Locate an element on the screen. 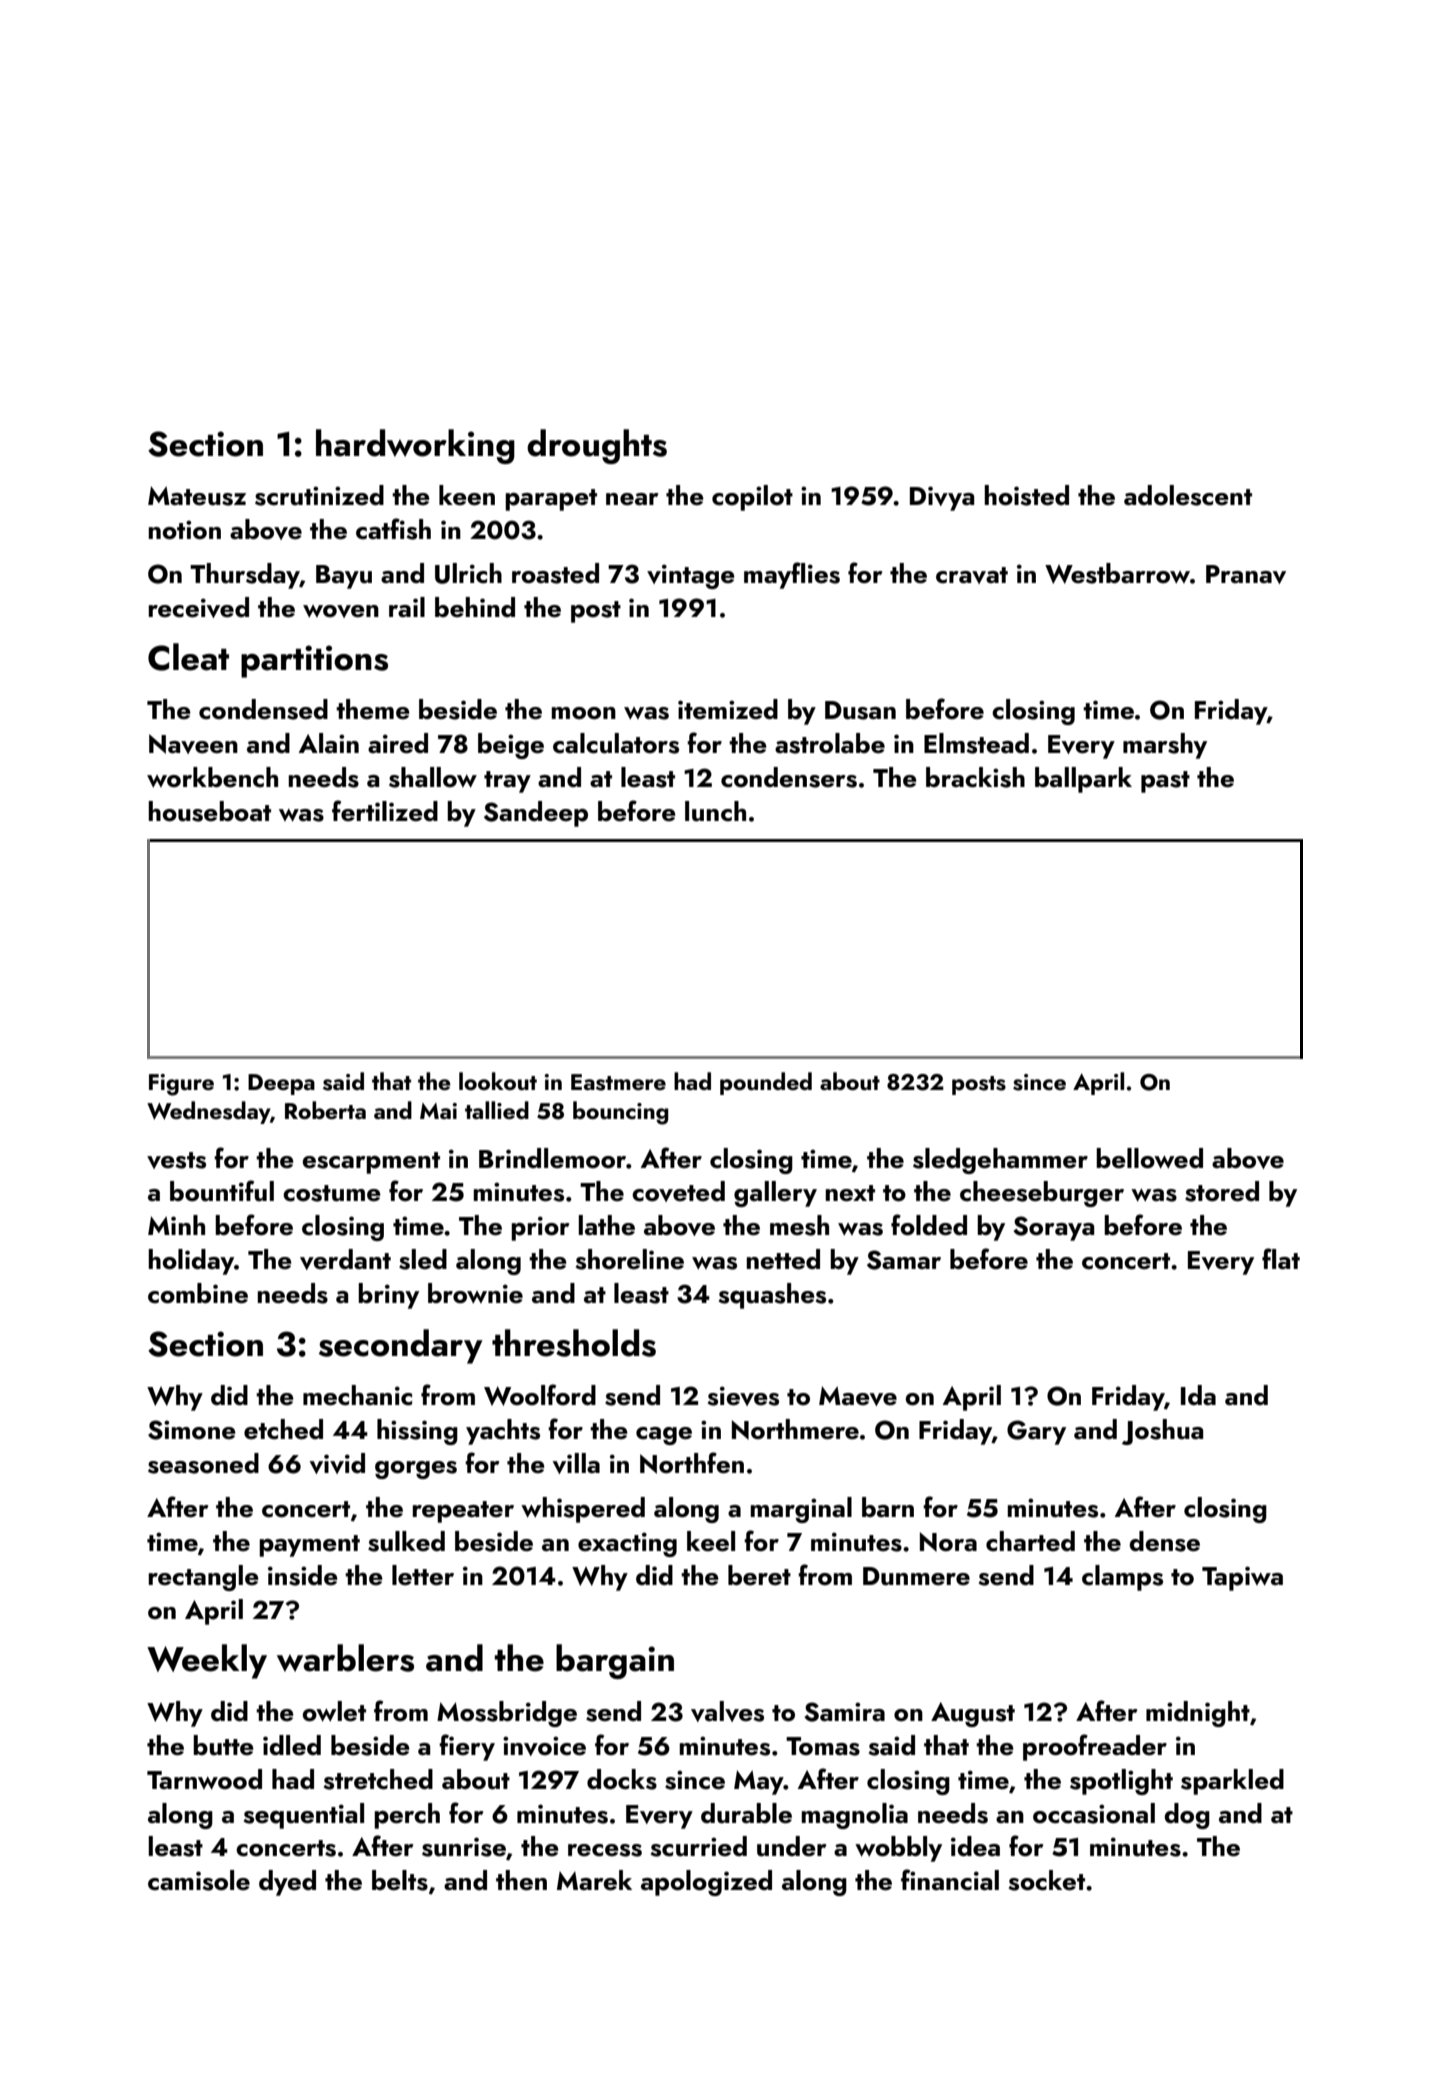  fertilized is located at coordinates (385, 811).
